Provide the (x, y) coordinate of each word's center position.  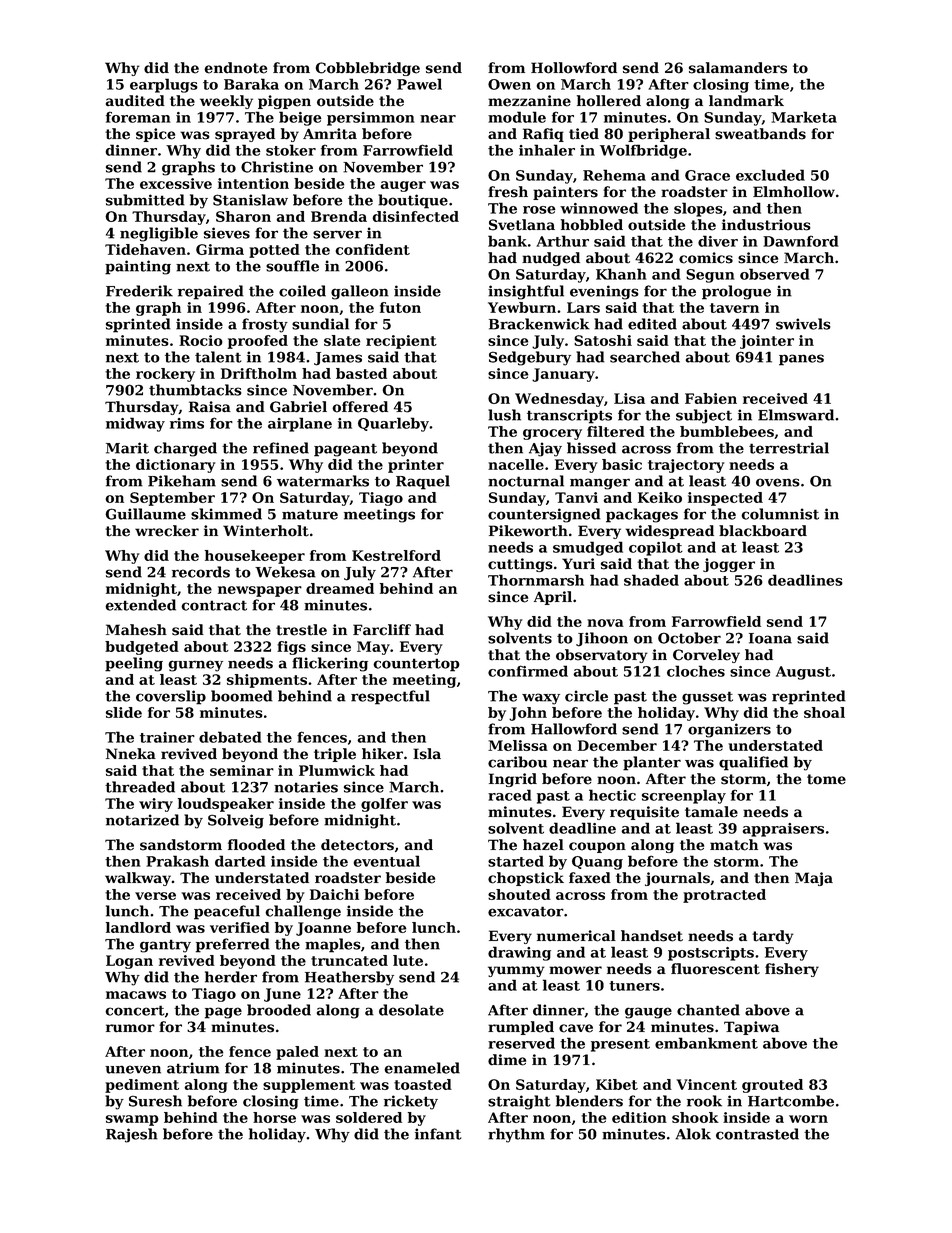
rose (539, 210)
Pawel (419, 84)
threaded (140, 787)
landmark (746, 101)
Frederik (139, 291)
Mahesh (136, 630)
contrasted (757, 1134)
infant (438, 1134)
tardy (773, 937)
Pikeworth (528, 531)
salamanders (738, 68)
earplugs (164, 85)
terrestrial (789, 448)
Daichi (334, 894)
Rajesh (132, 1135)
